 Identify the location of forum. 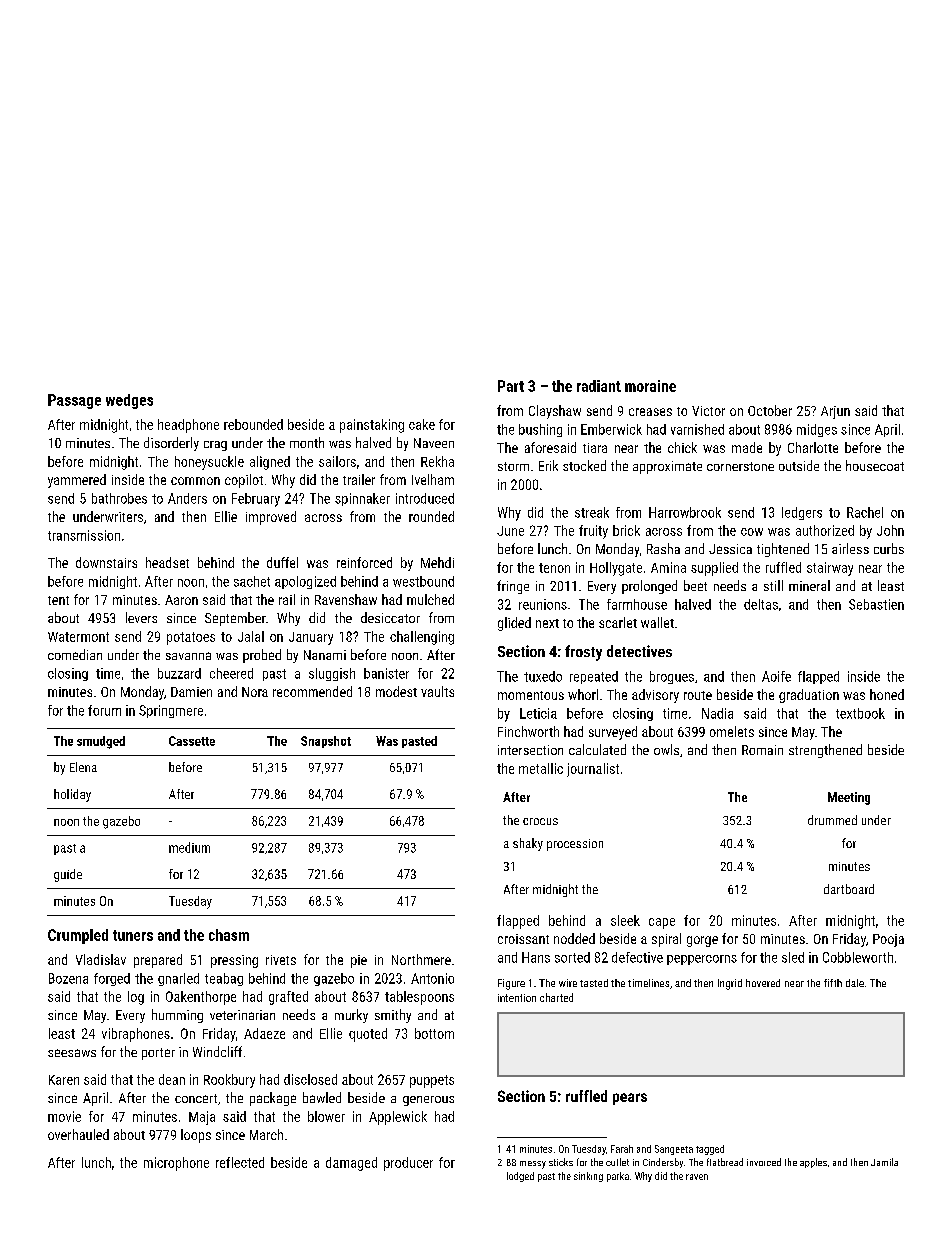
(104, 710).
